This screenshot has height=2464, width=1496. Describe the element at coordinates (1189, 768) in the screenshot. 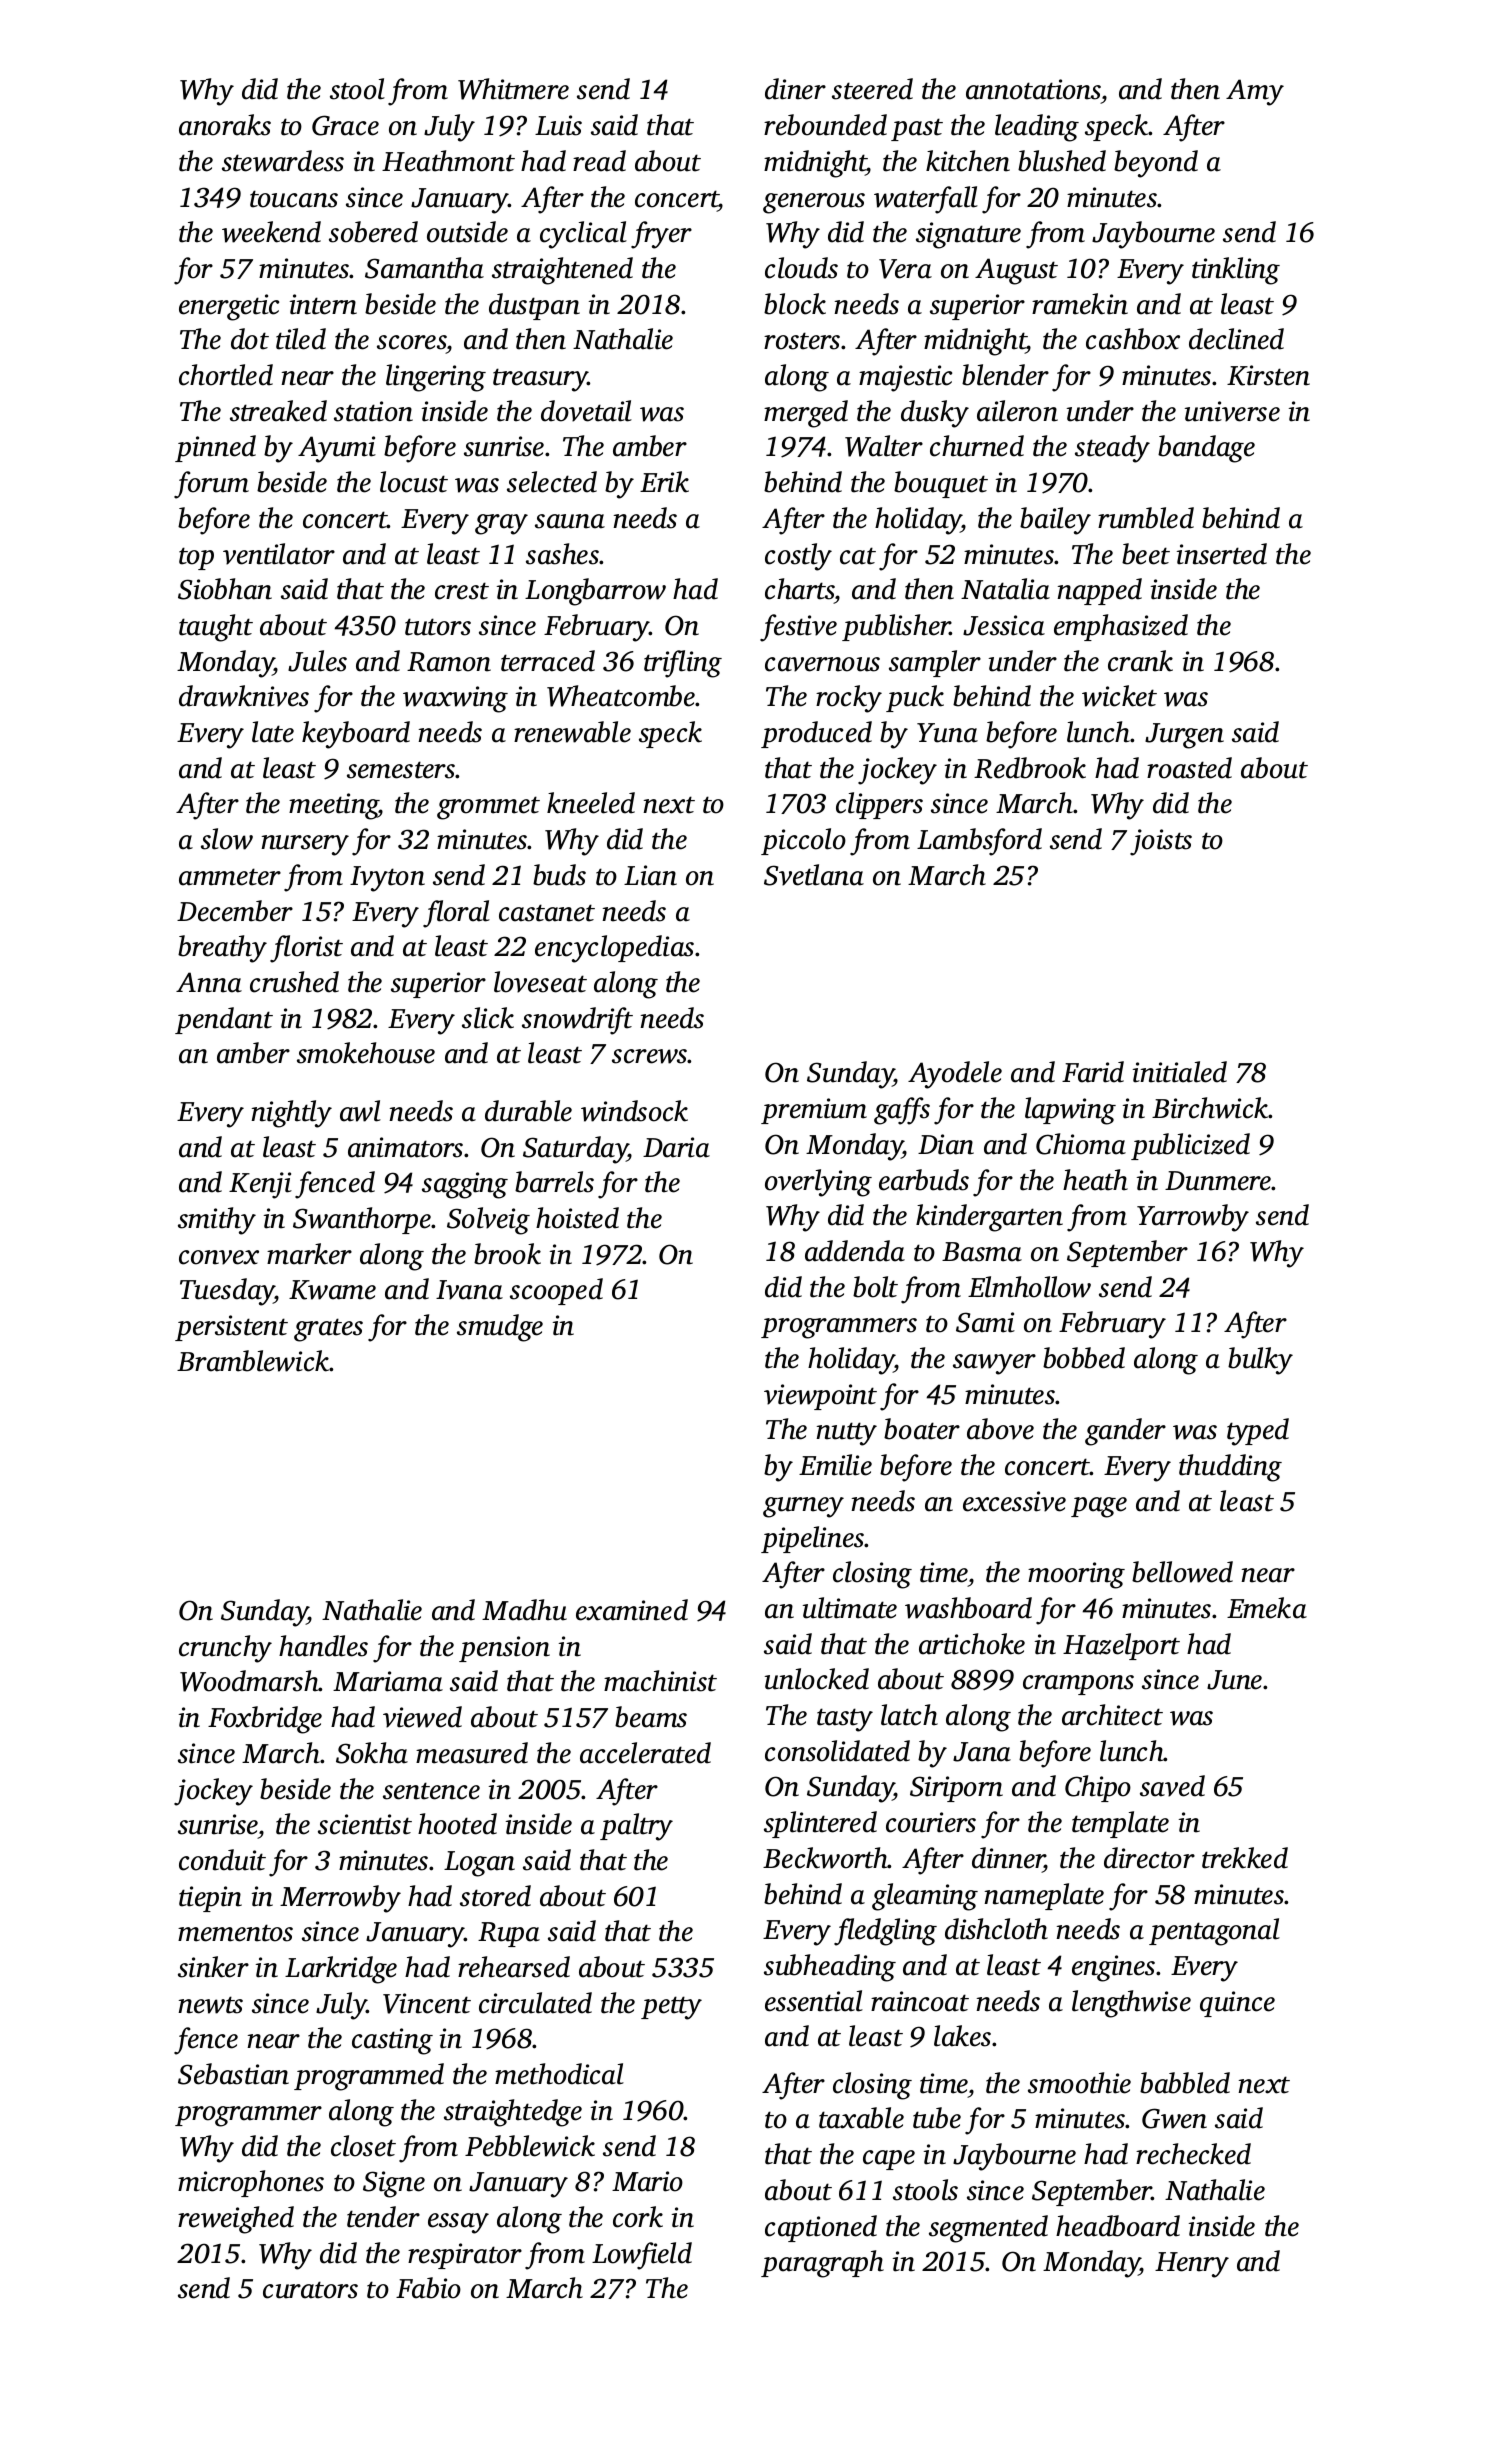

I see `roasted` at that location.
